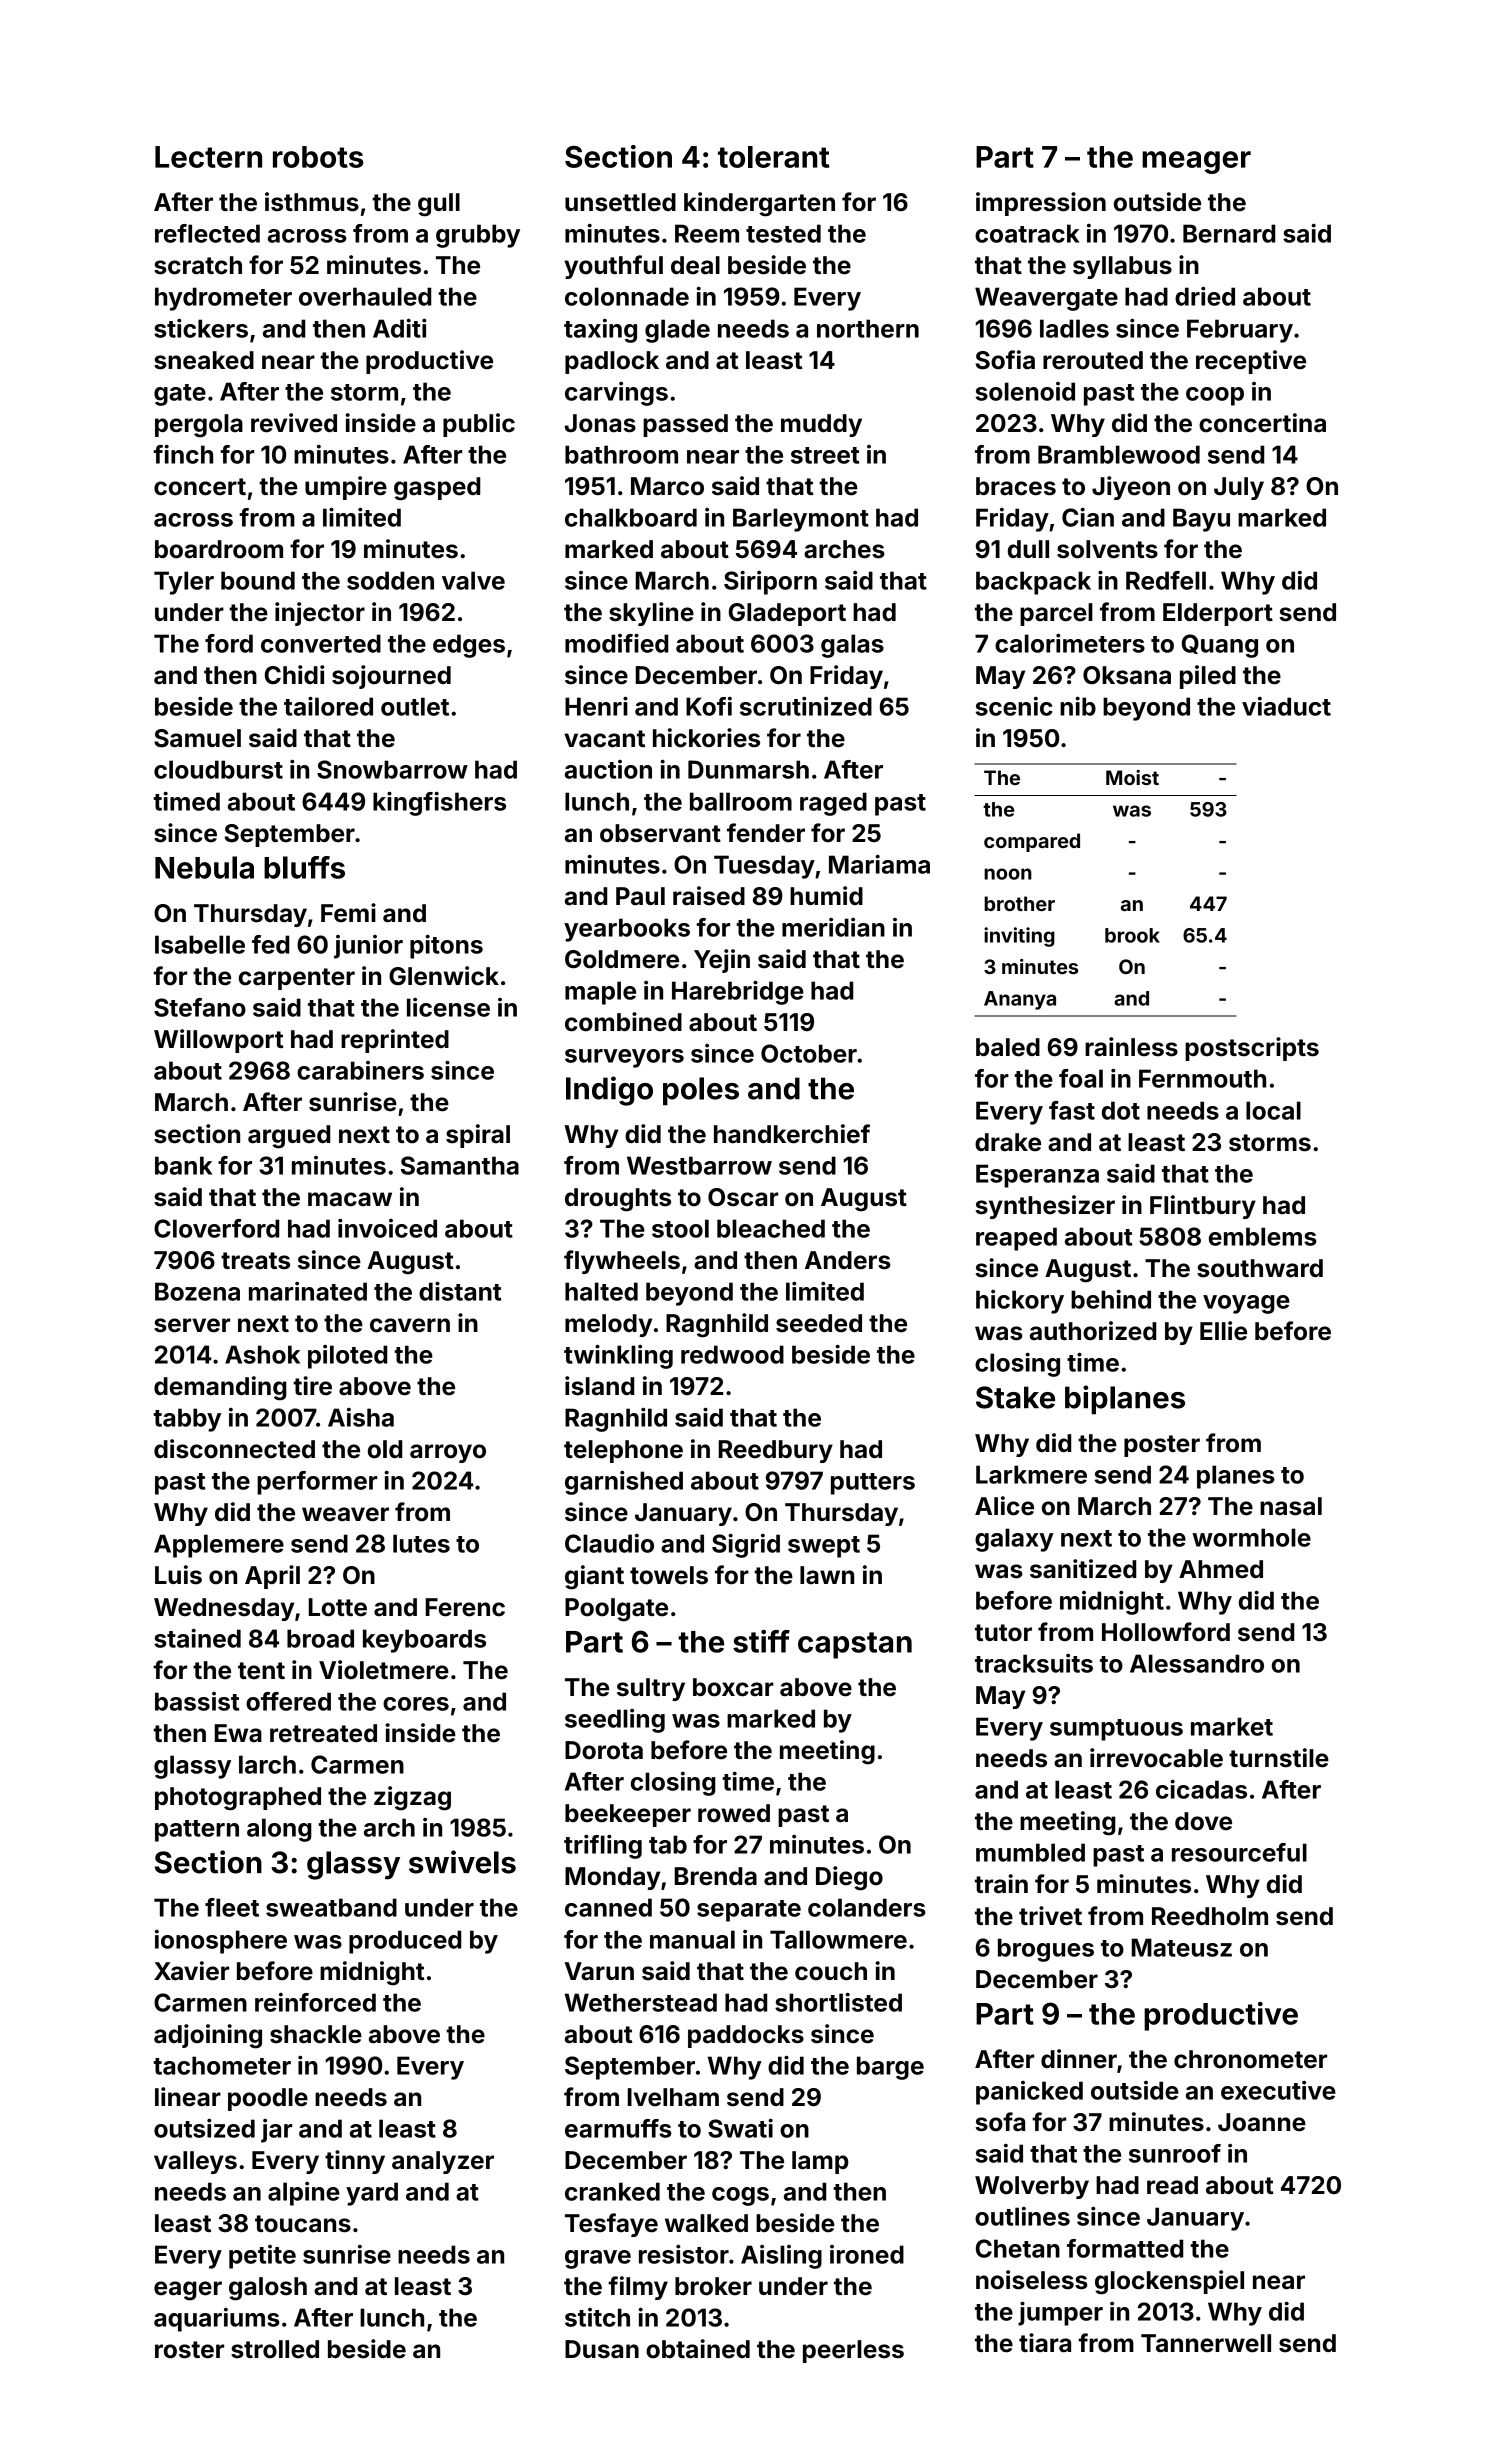 Image resolution: width=1496 pixels, height=2464 pixels. Describe the element at coordinates (1229, 233) in the image. I see `Bernard` at that location.
